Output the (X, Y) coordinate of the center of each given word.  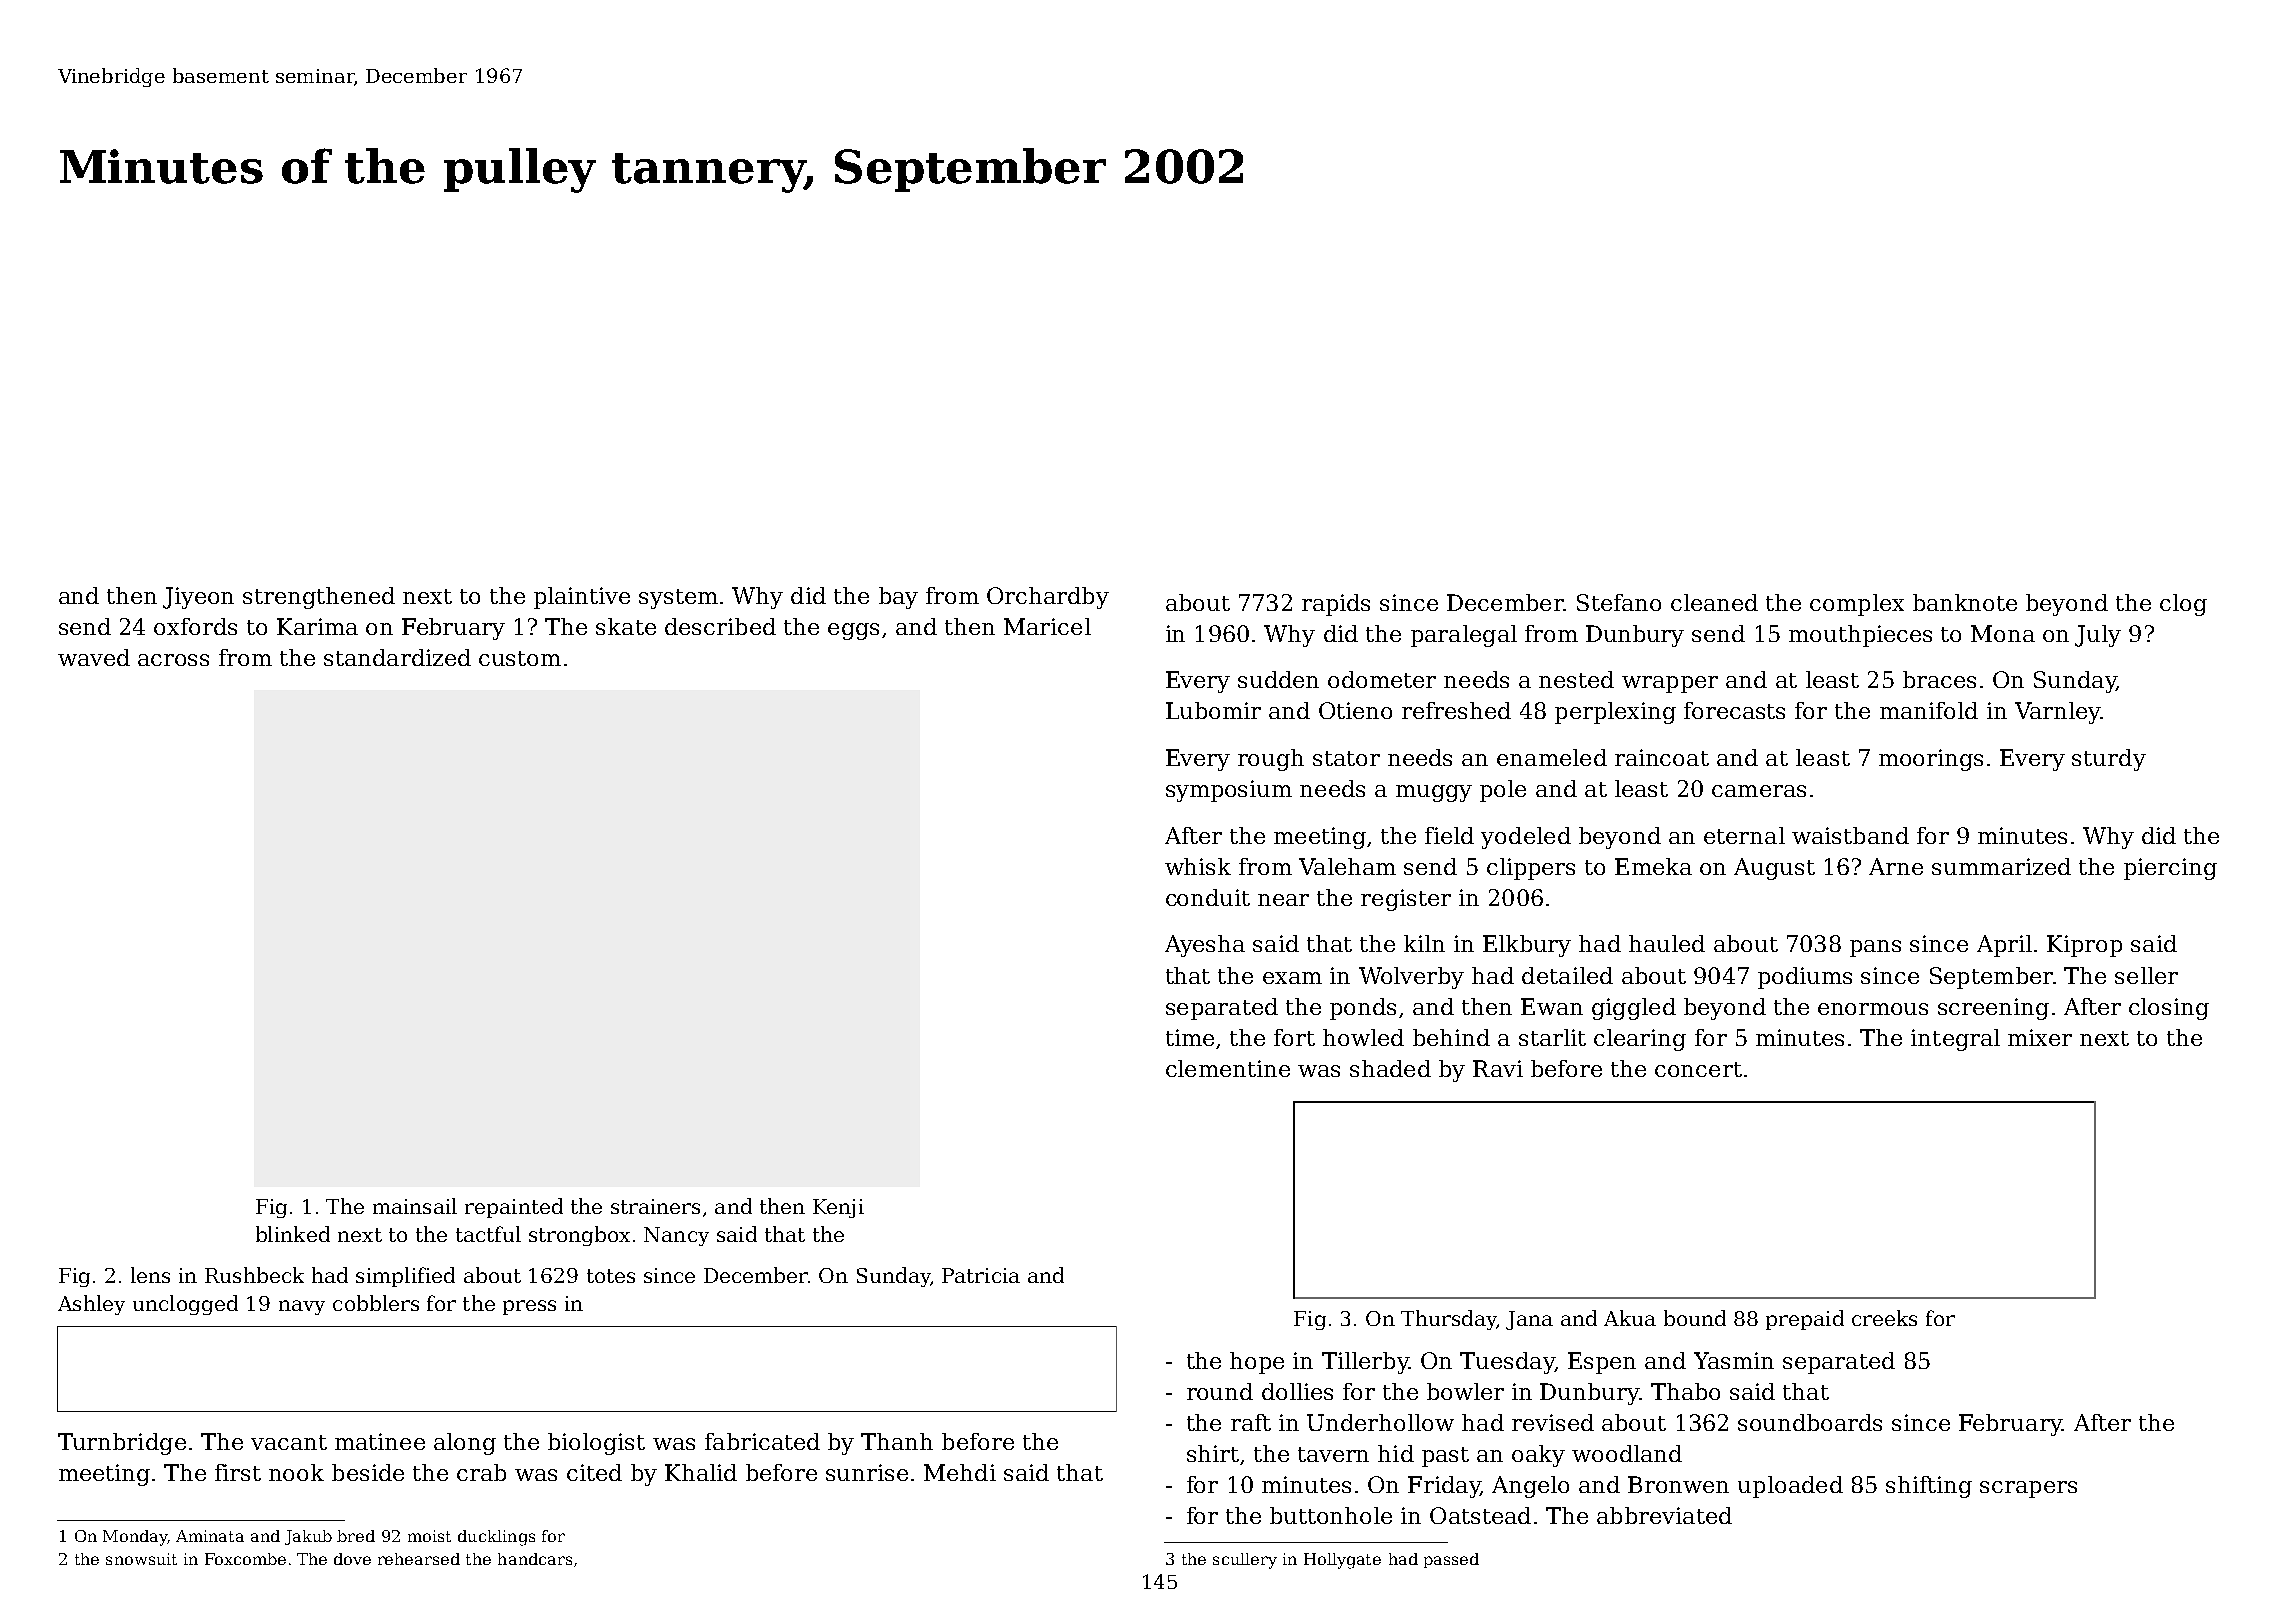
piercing (2170, 869)
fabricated (762, 1441)
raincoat (1662, 757)
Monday (135, 1538)
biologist (596, 1444)
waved (94, 657)
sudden (1278, 679)
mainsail (415, 1206)
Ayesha (1205, 946)
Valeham (1347, 866)
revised (1553, 1422)
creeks (1884, 1318)
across (173, 660)
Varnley (2057, 713)
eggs (853, 631)
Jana (1529, 1320)
